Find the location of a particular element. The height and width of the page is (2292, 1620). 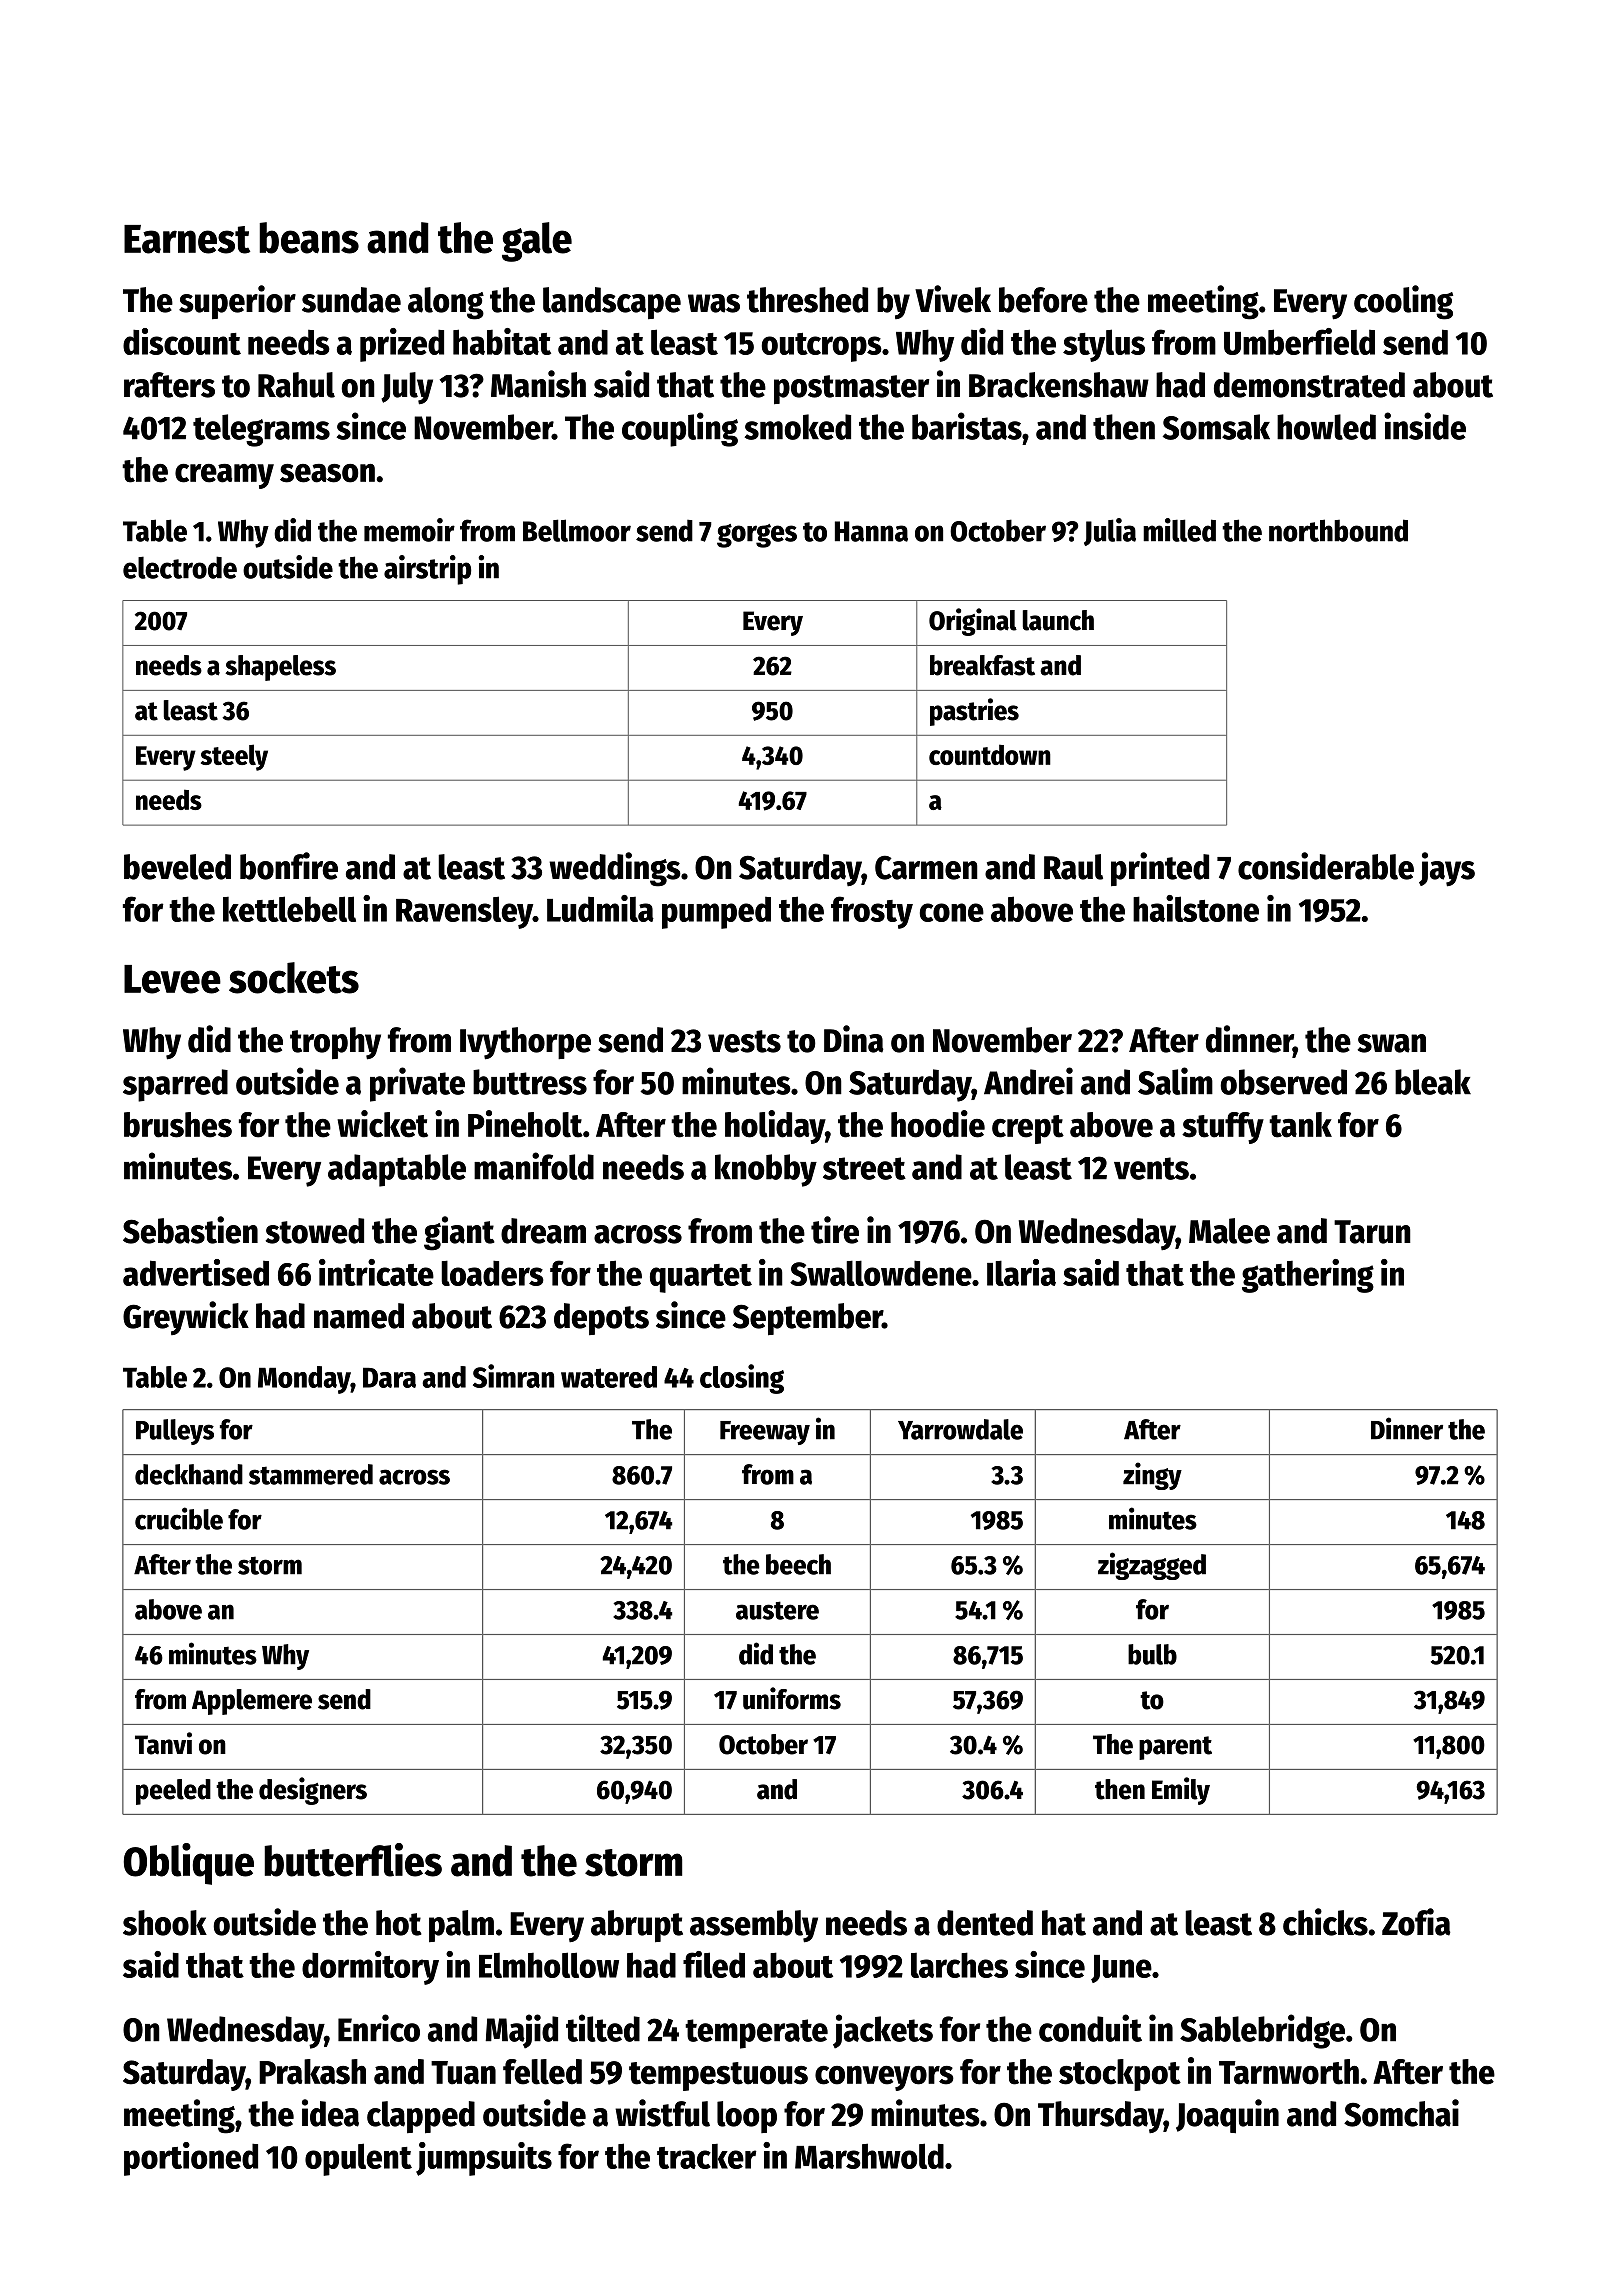

hot is located at coordinates (399, 1923).
